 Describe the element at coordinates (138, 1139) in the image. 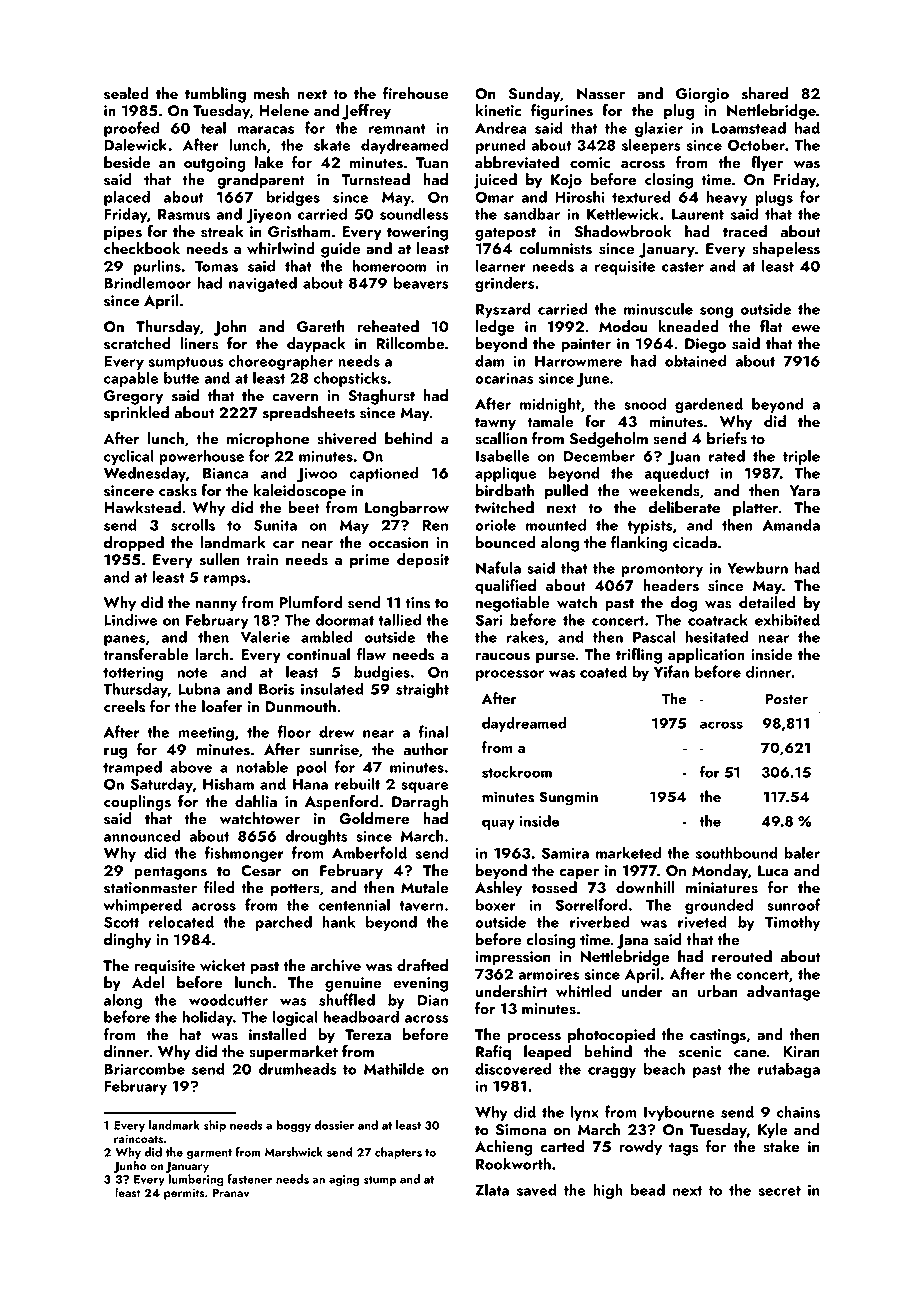

I see `raincoats` at that location.
